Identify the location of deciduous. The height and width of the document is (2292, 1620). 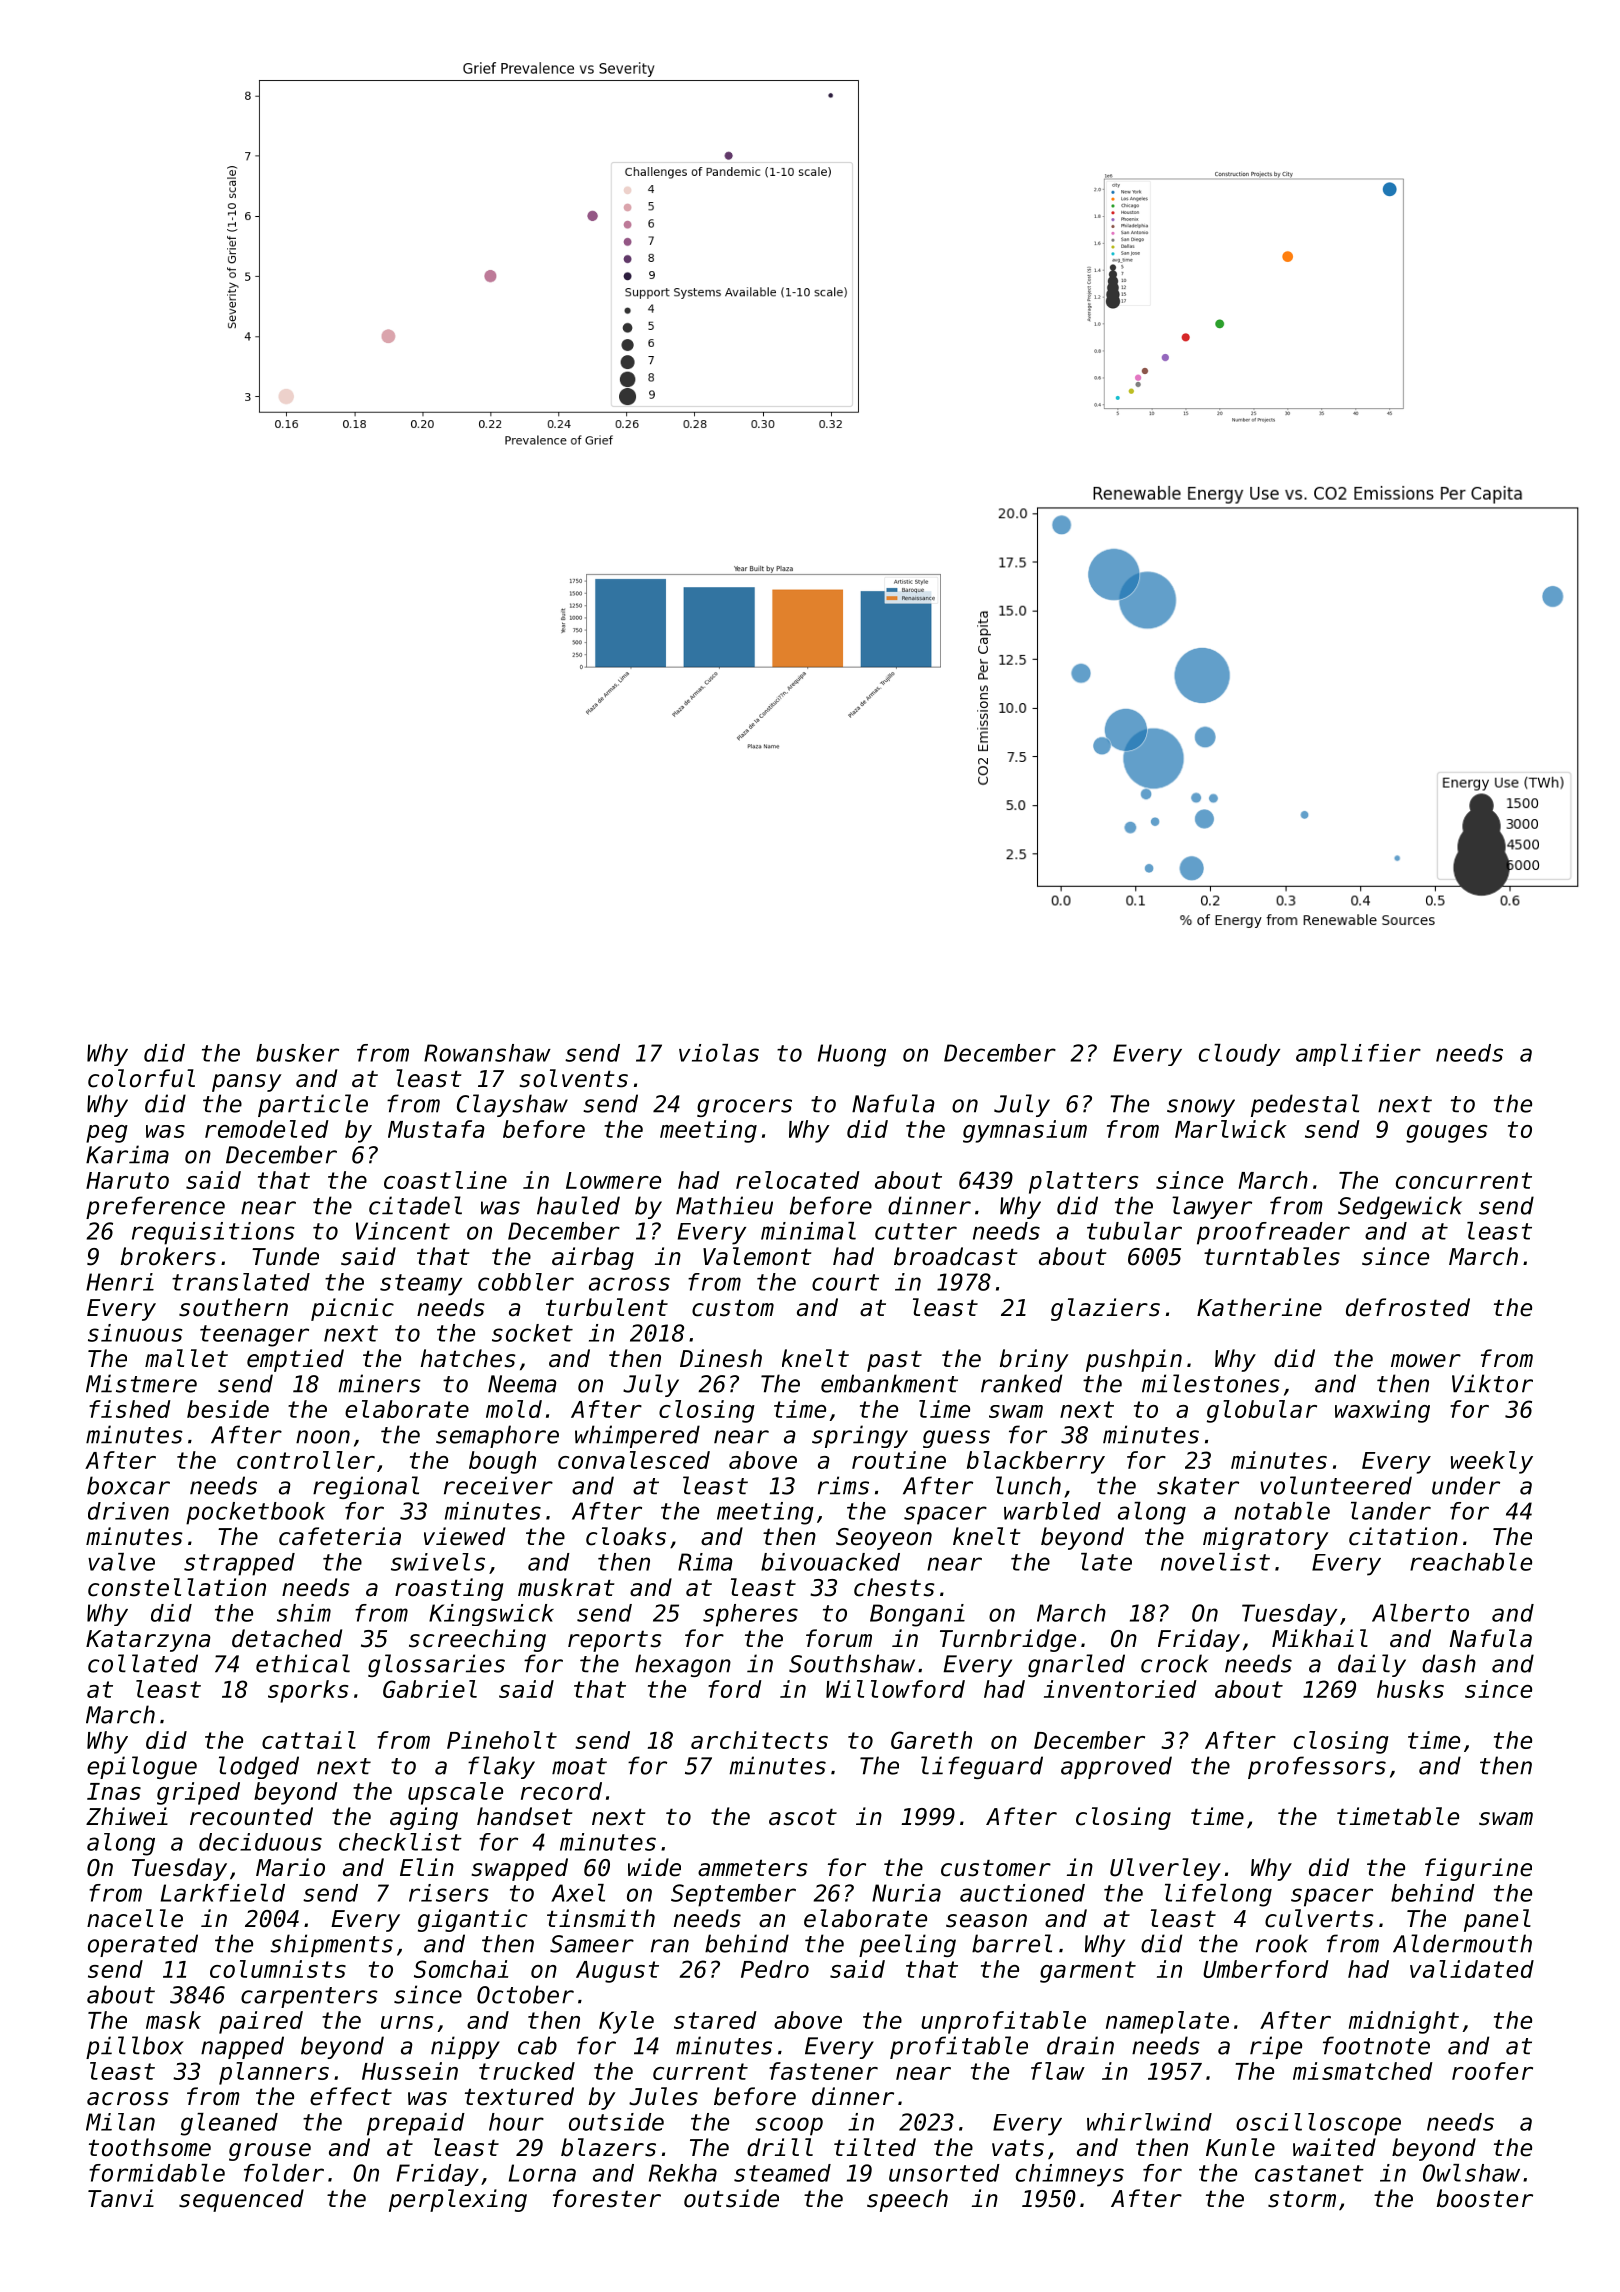
(260, 1842).
